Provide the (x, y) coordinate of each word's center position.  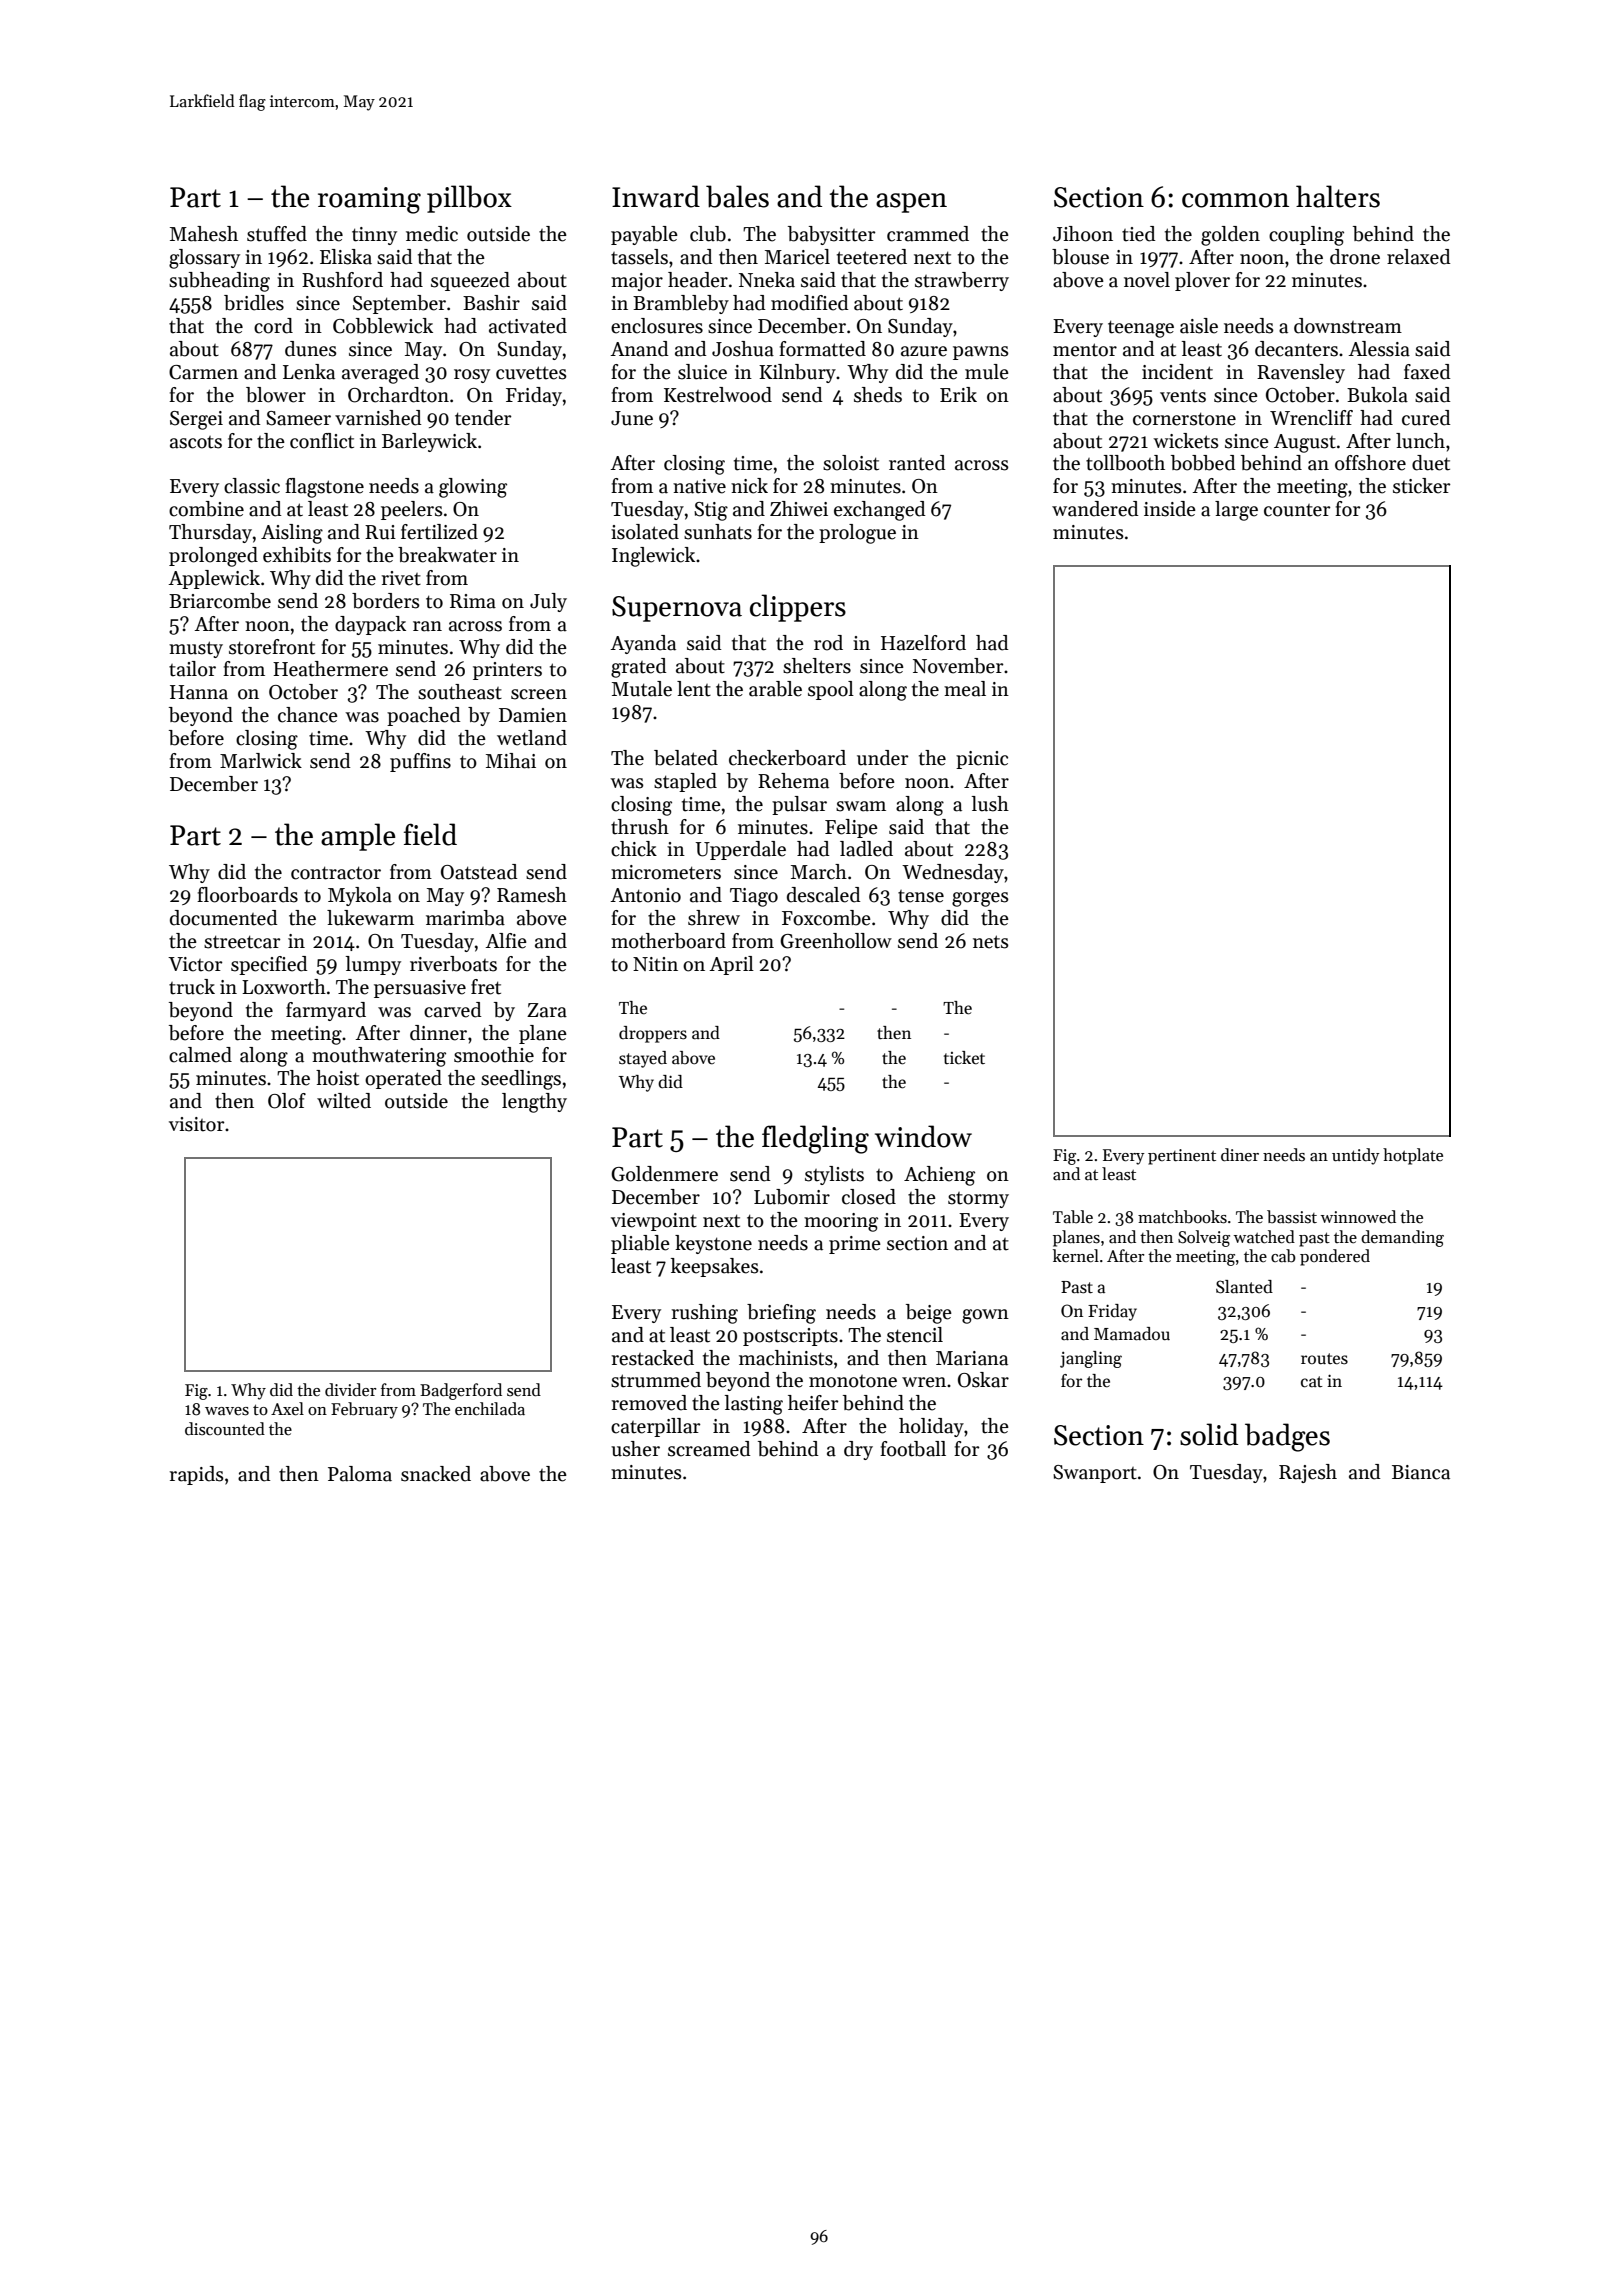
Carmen (203, 372)
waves (227, 1411)
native (699, 486)
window (923, 1136)
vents (1183, 396)
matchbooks (1182, 1217)
